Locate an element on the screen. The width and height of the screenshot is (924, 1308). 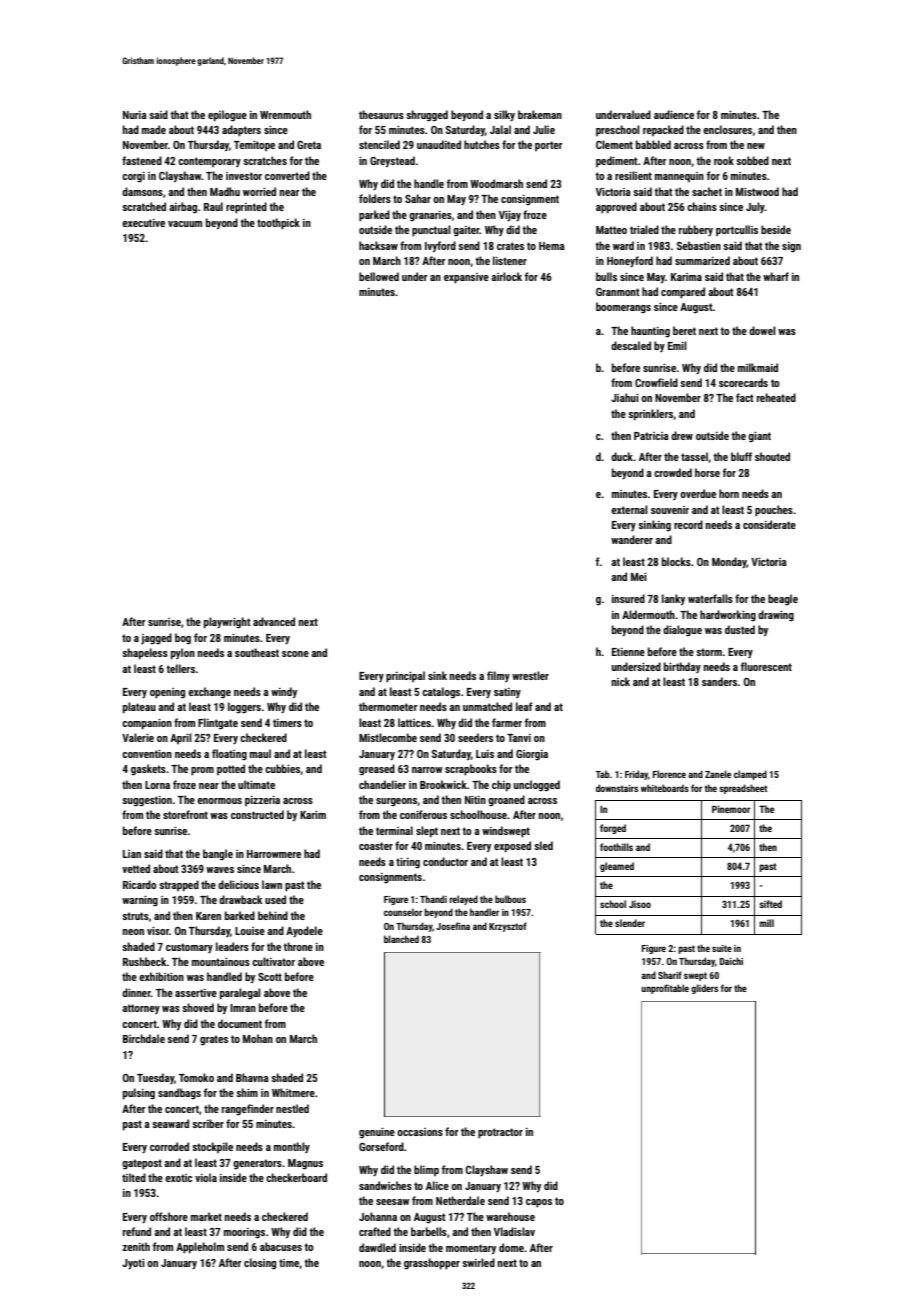
wrestler is located at coordinates (530, 675).
